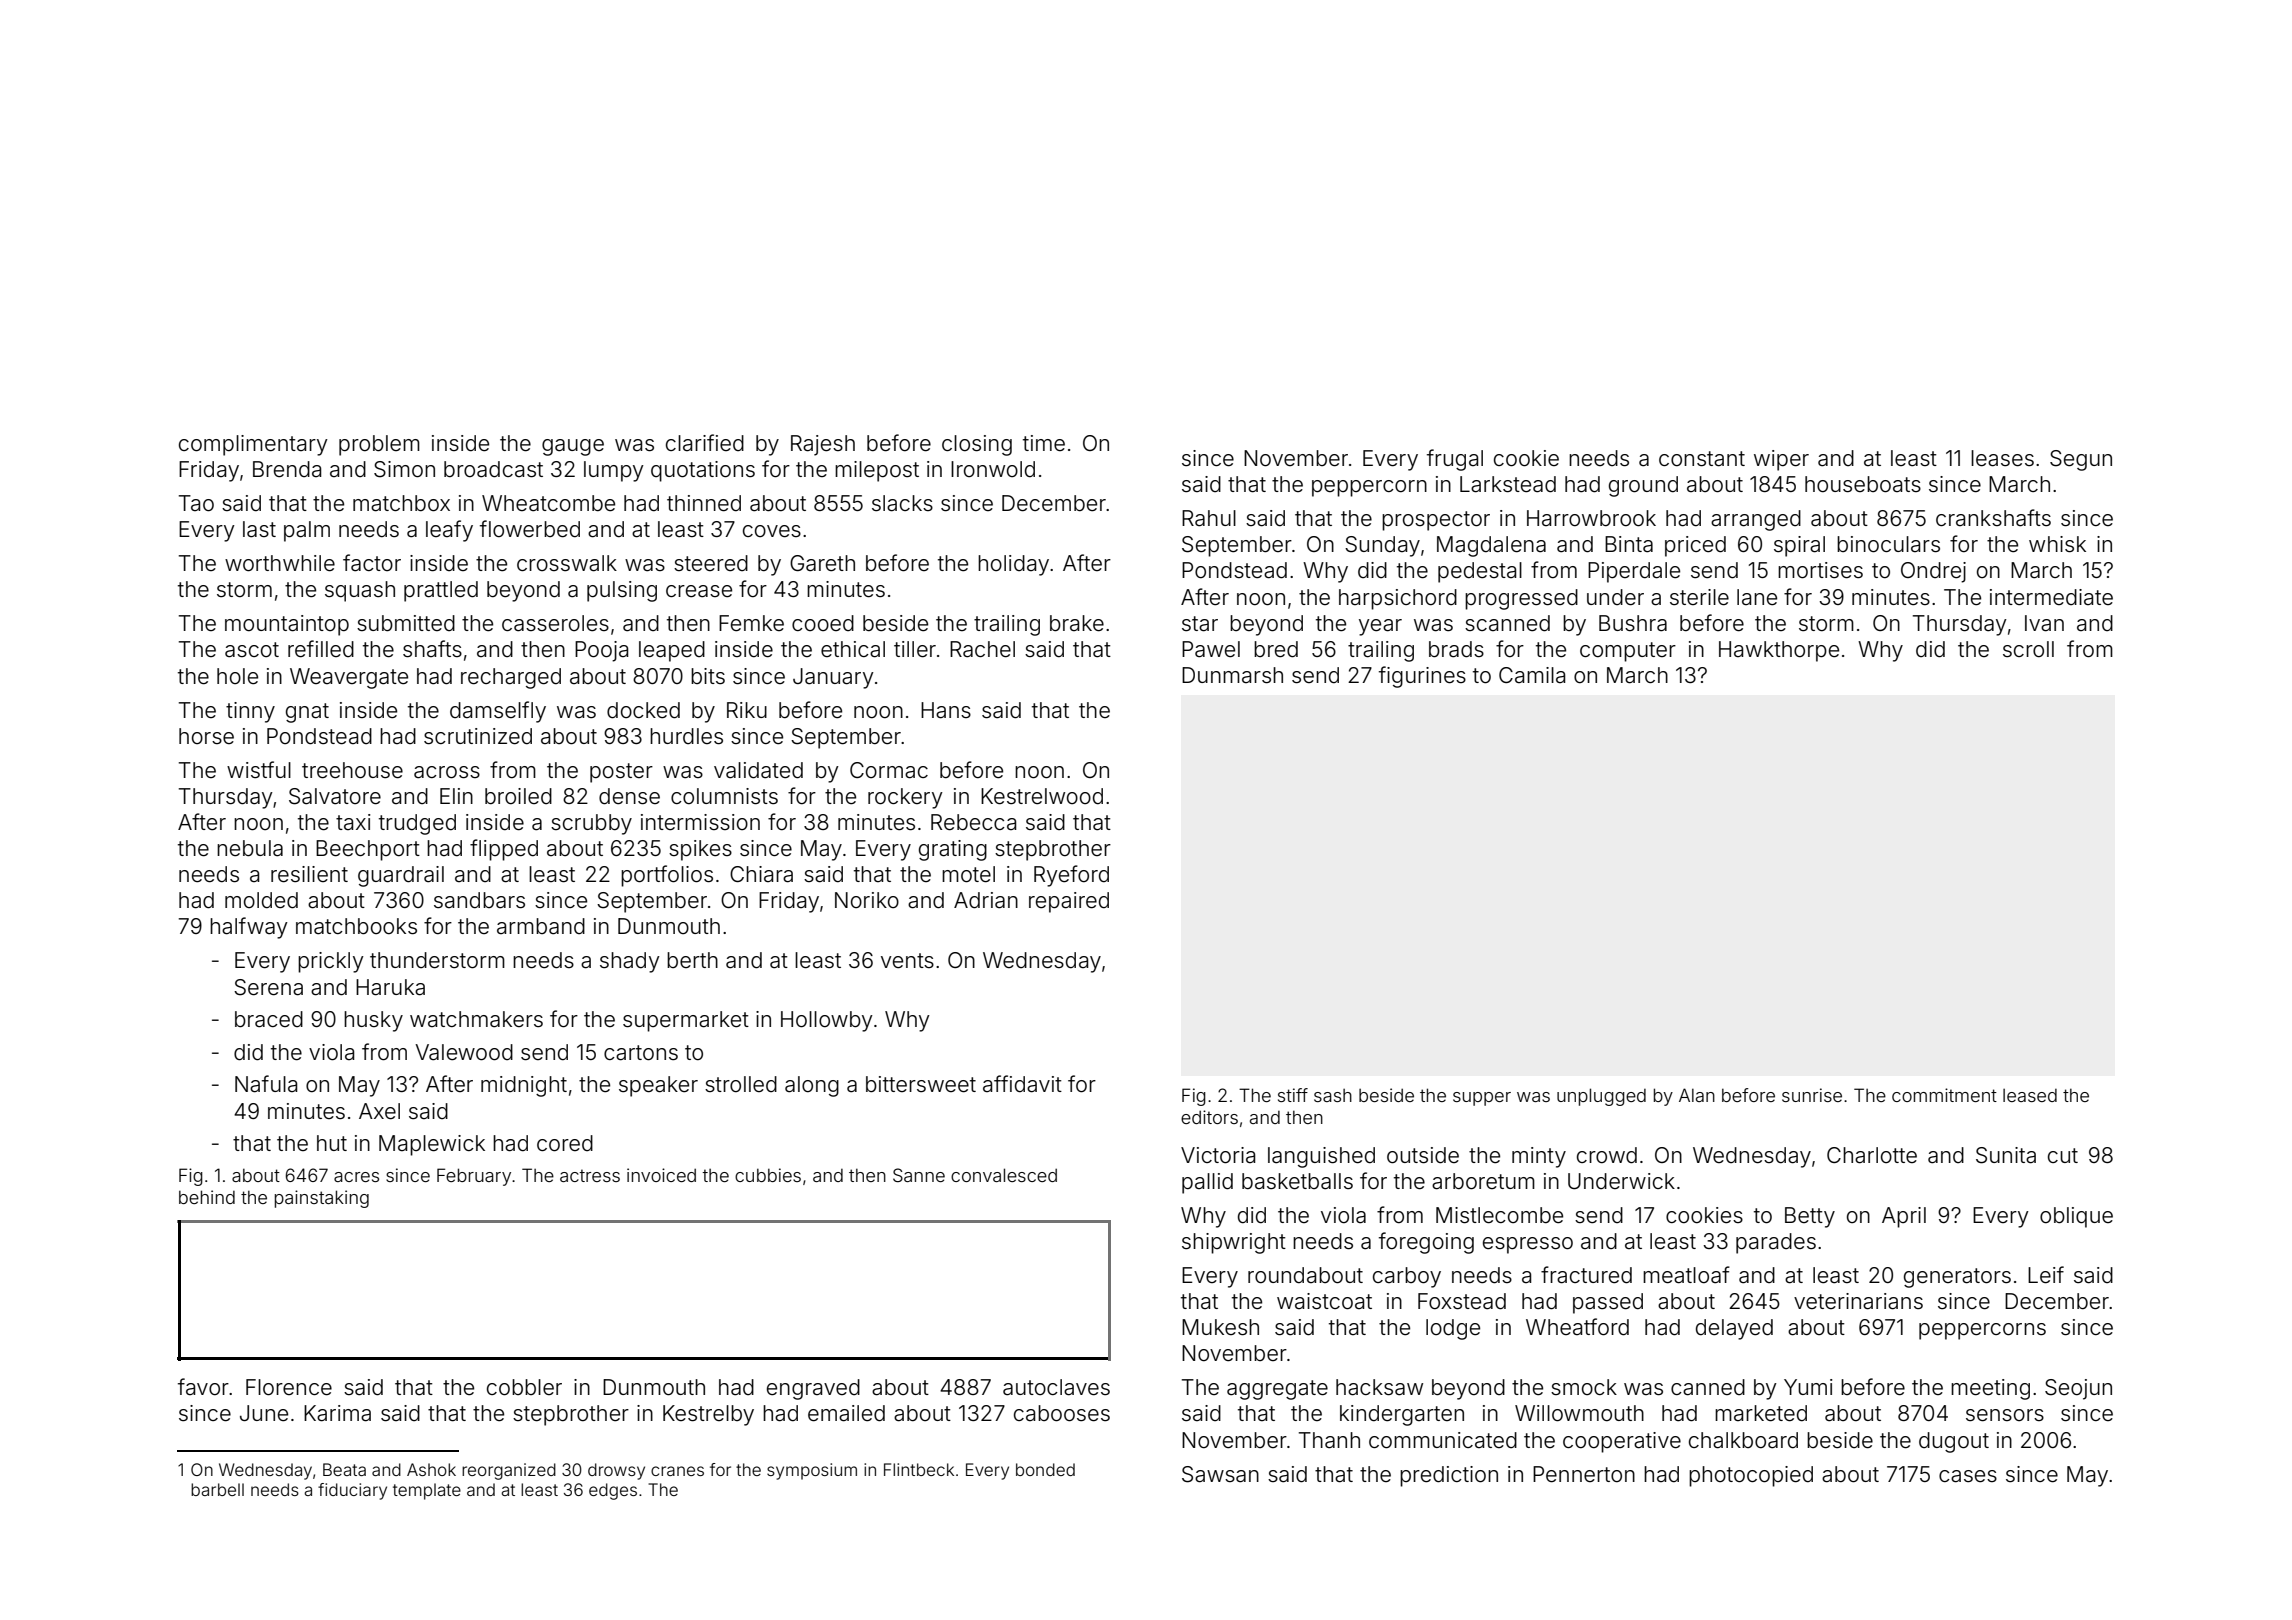  Describe the element at coordinates (1812, 1095) in the document. I see `sunrise` at that location.
